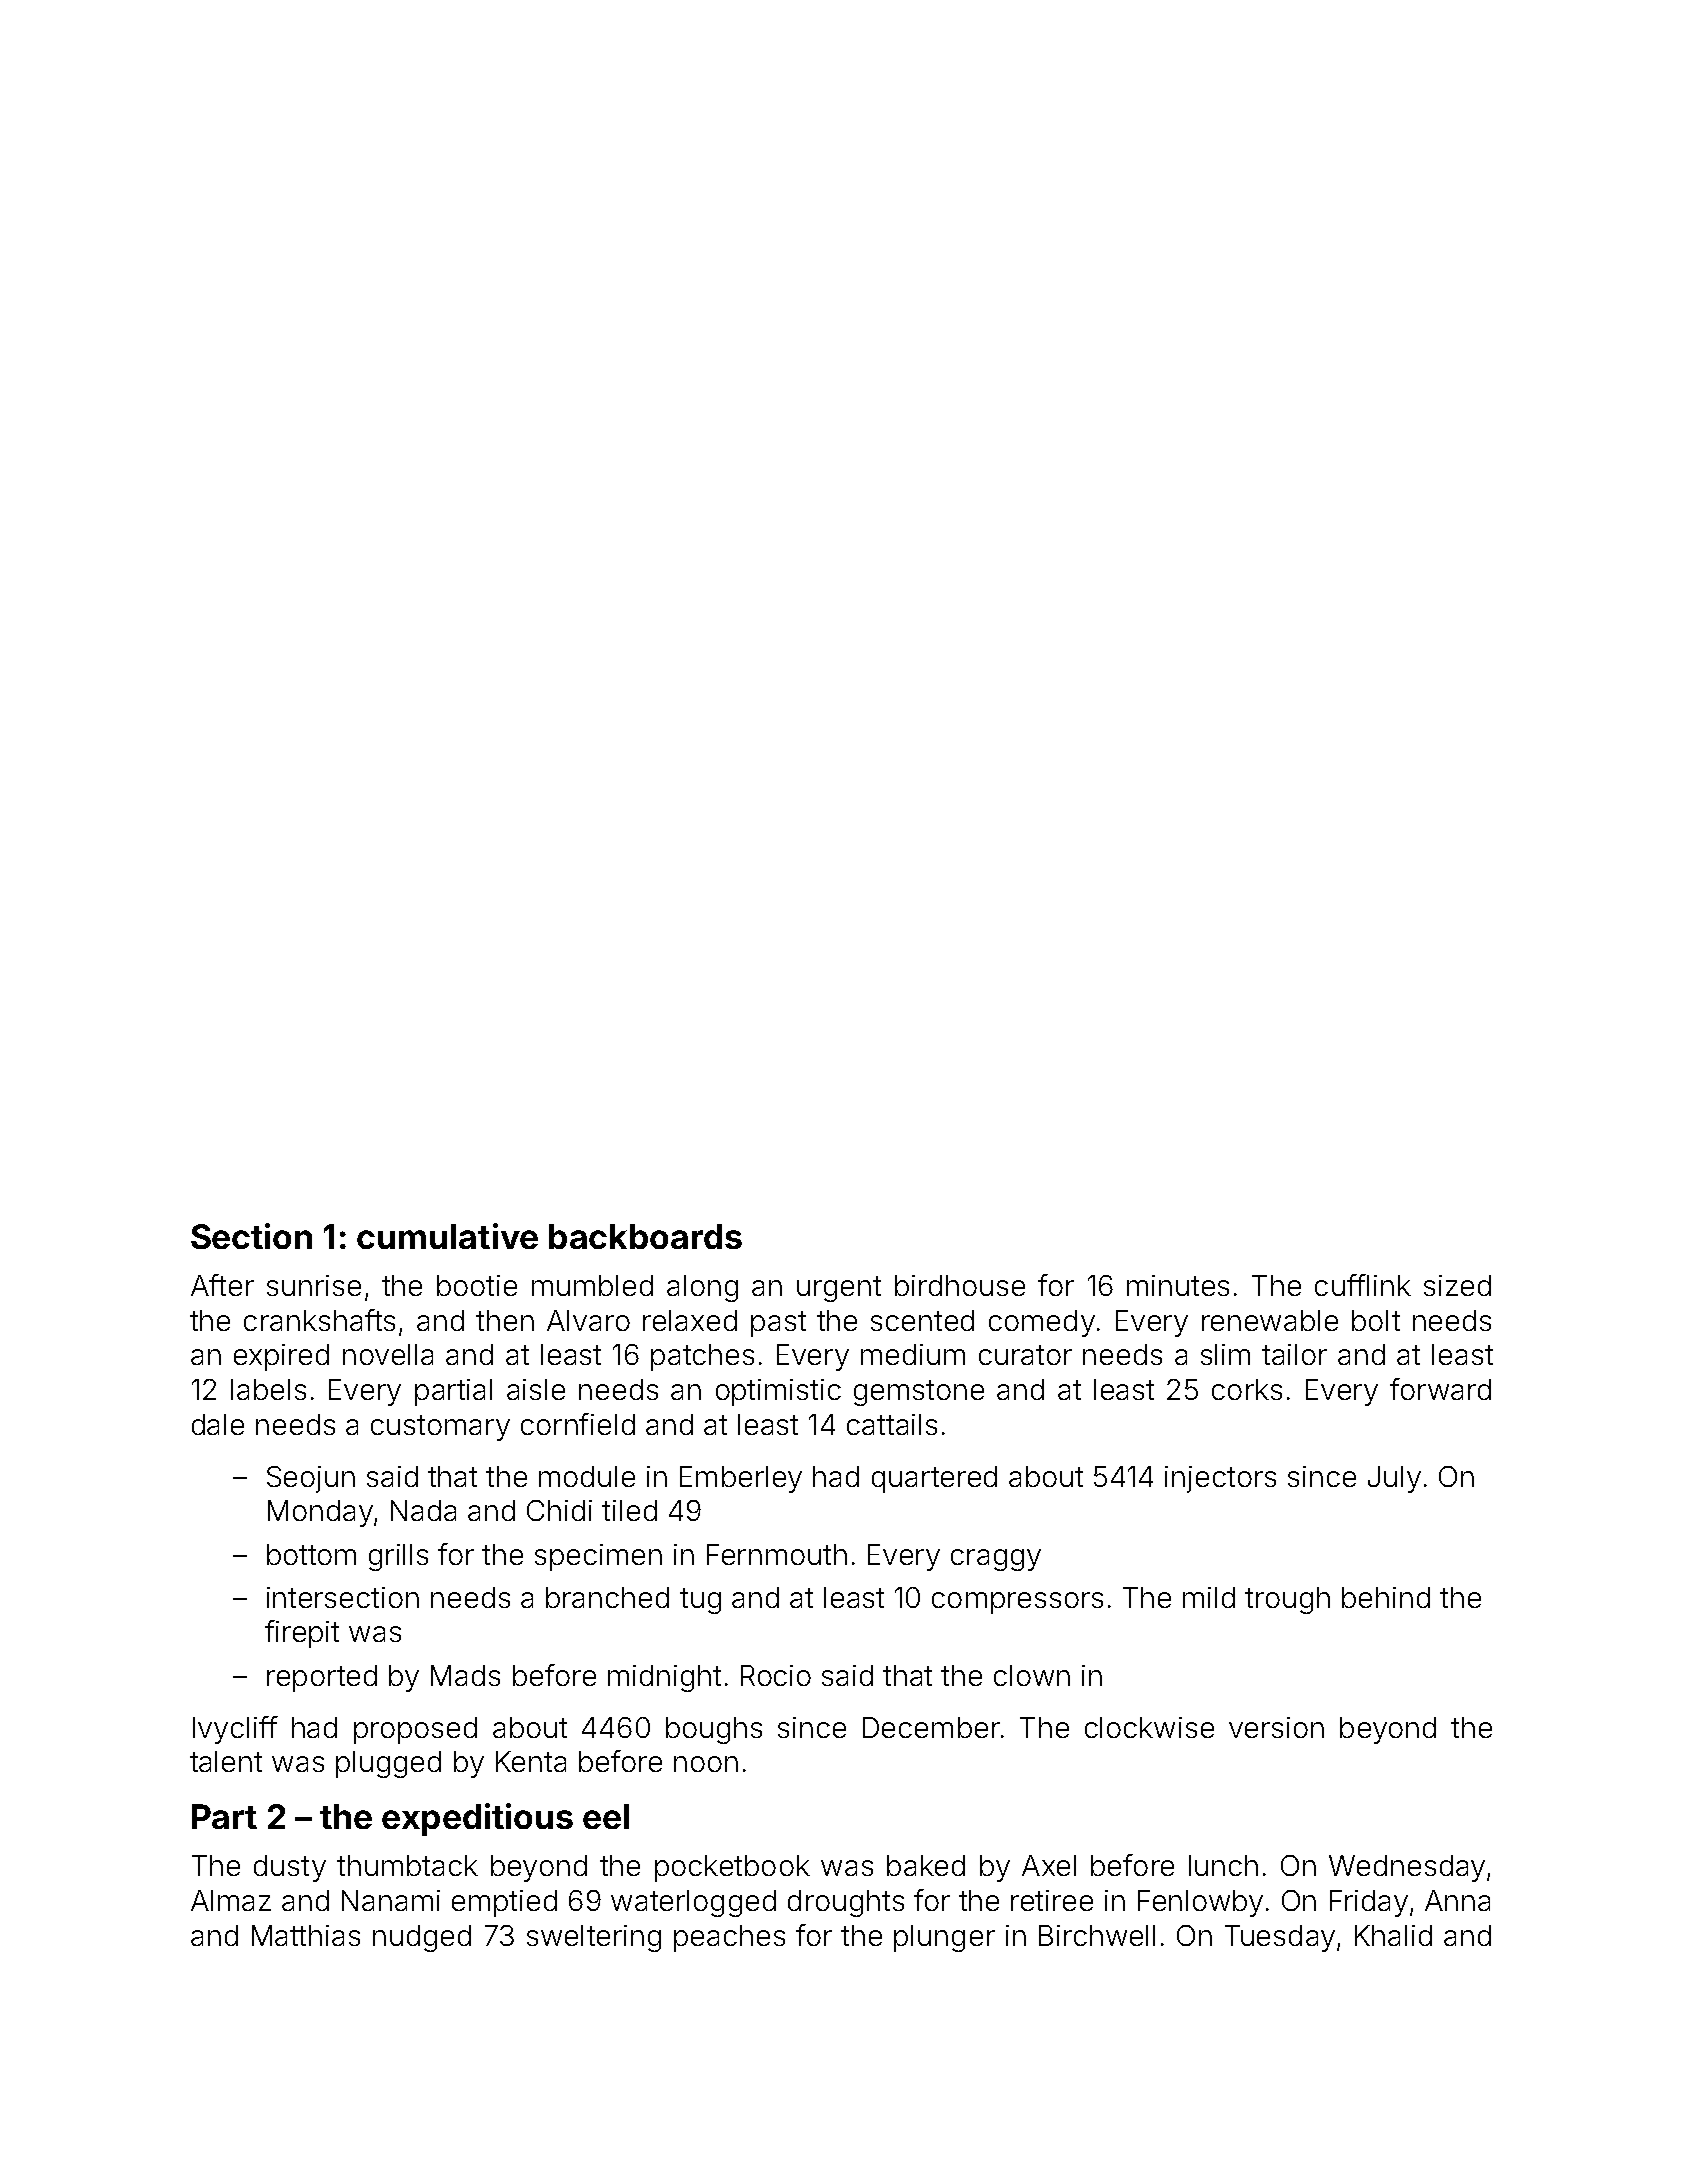  I want to click on peaches, so click(729, 1938).
